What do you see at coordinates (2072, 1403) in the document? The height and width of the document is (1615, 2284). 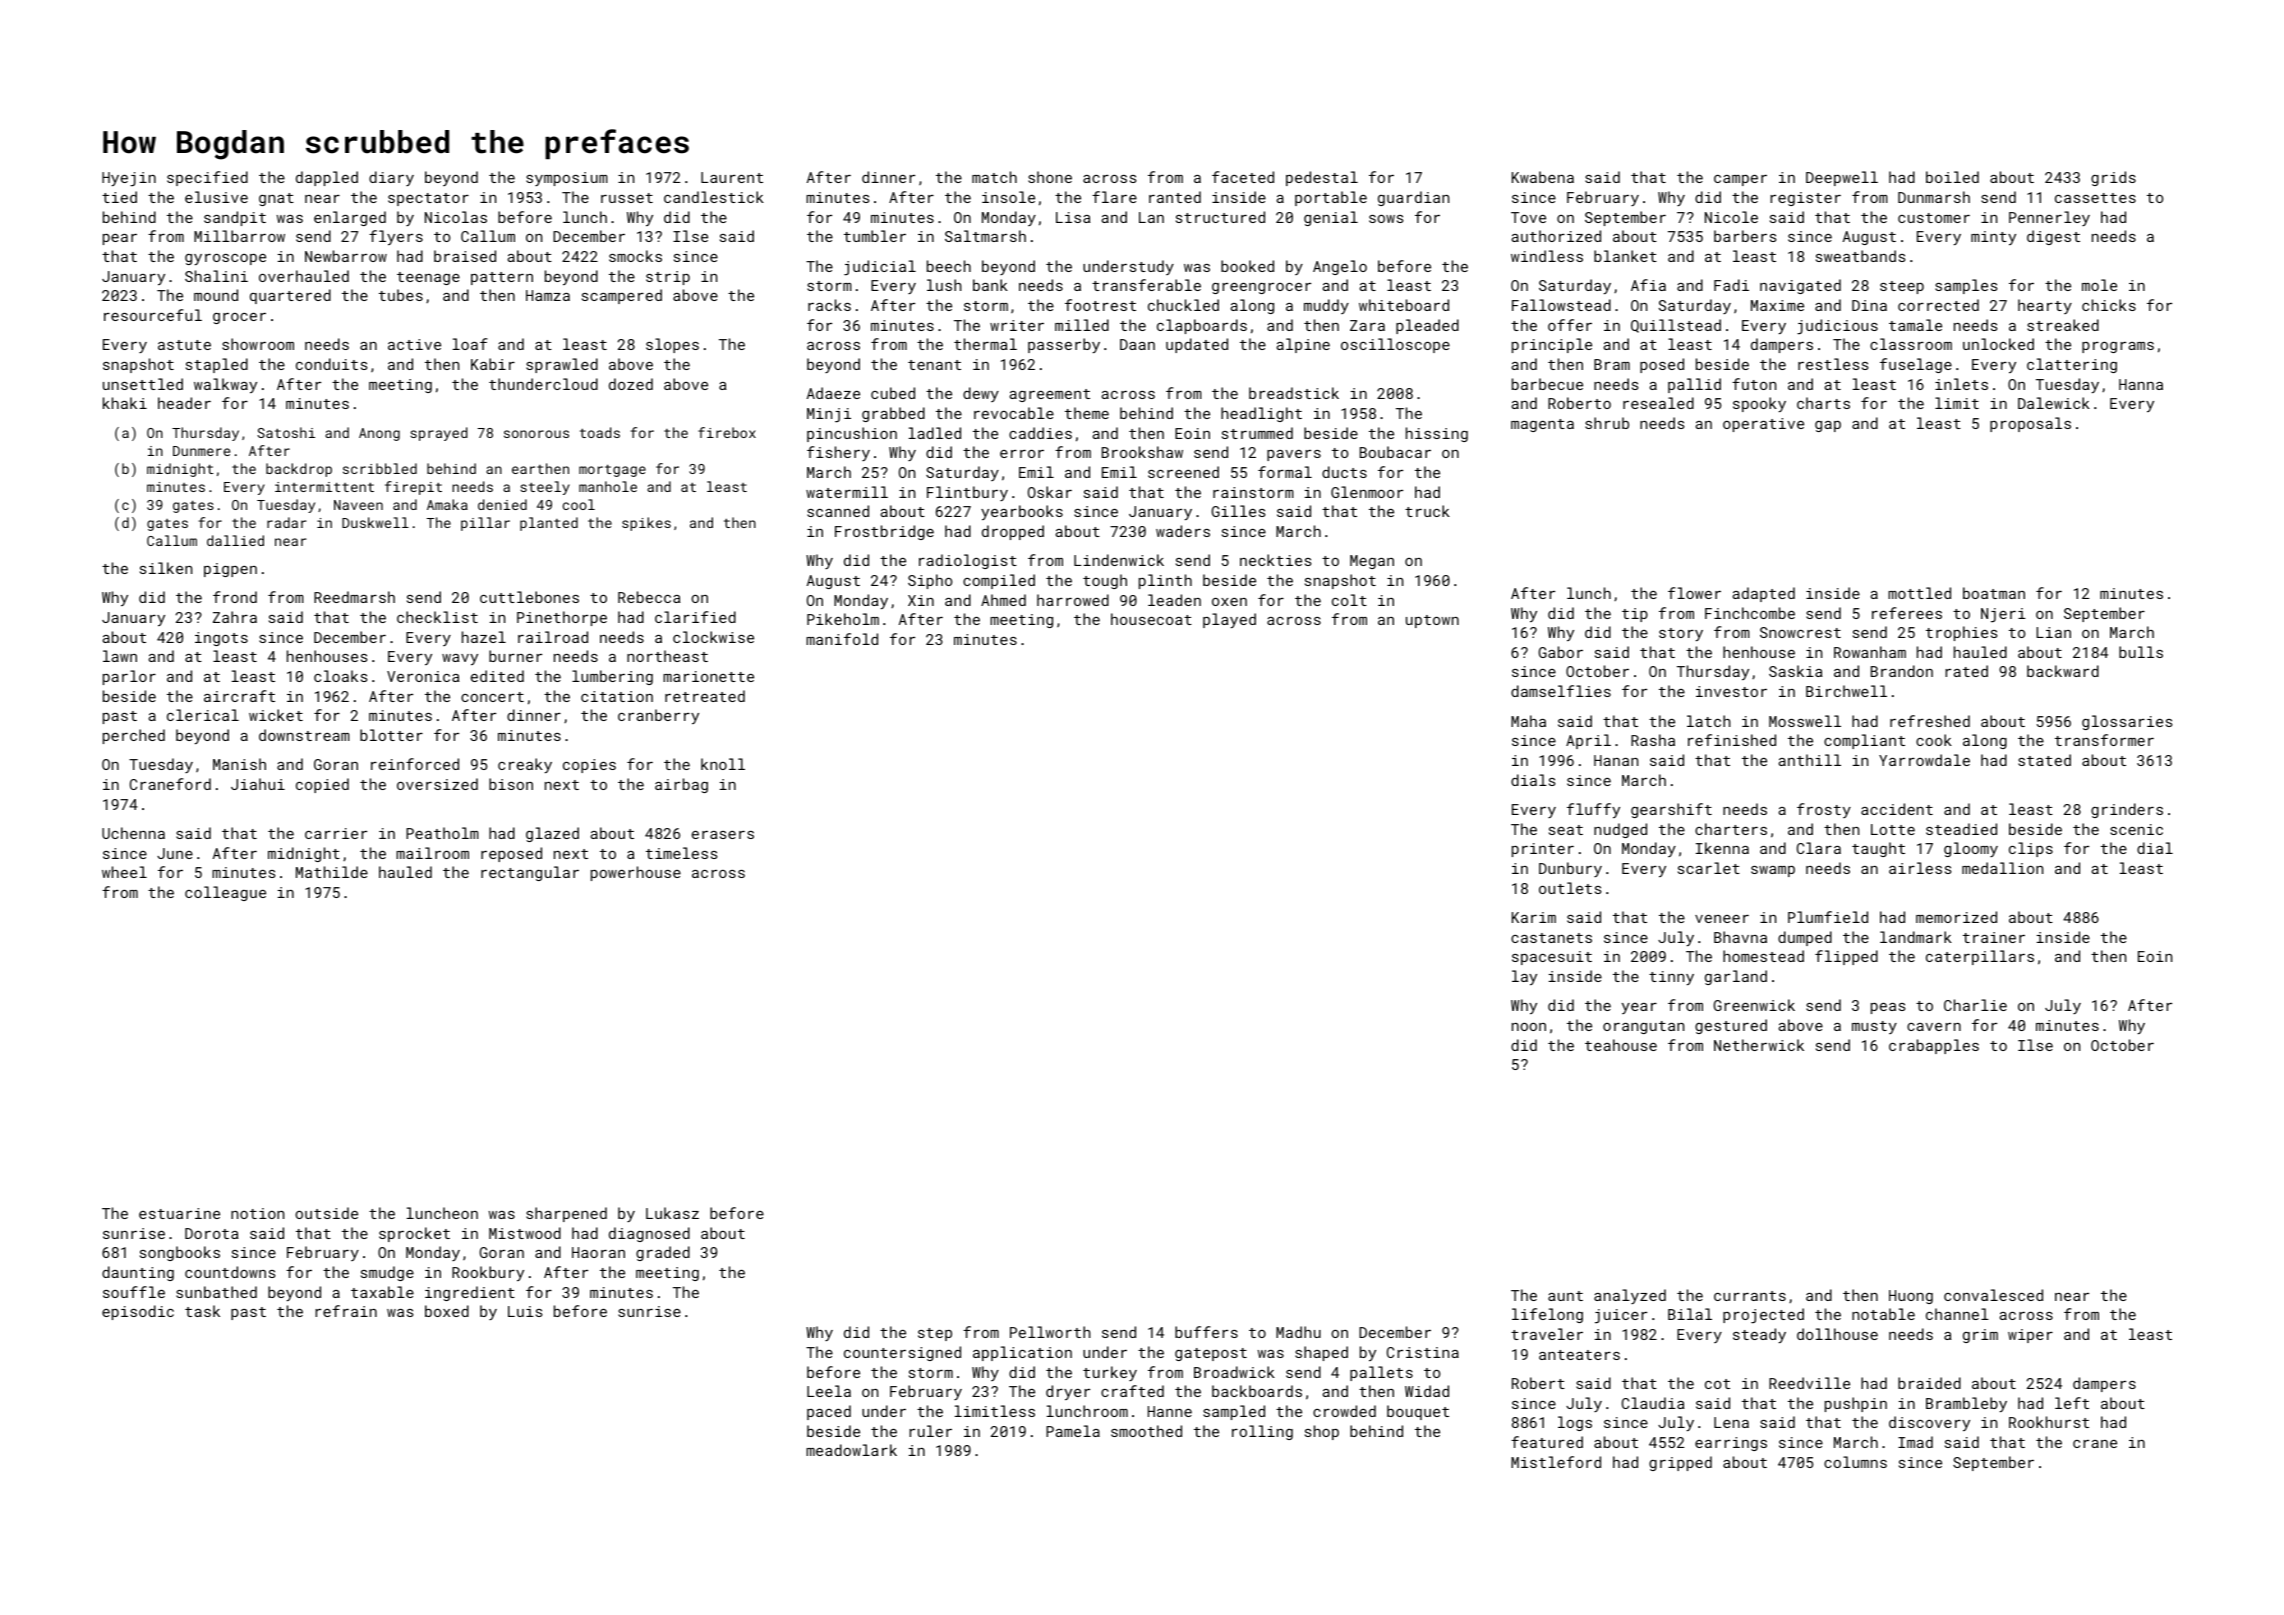 I see `left` at bounding box center [2072, 1403].
